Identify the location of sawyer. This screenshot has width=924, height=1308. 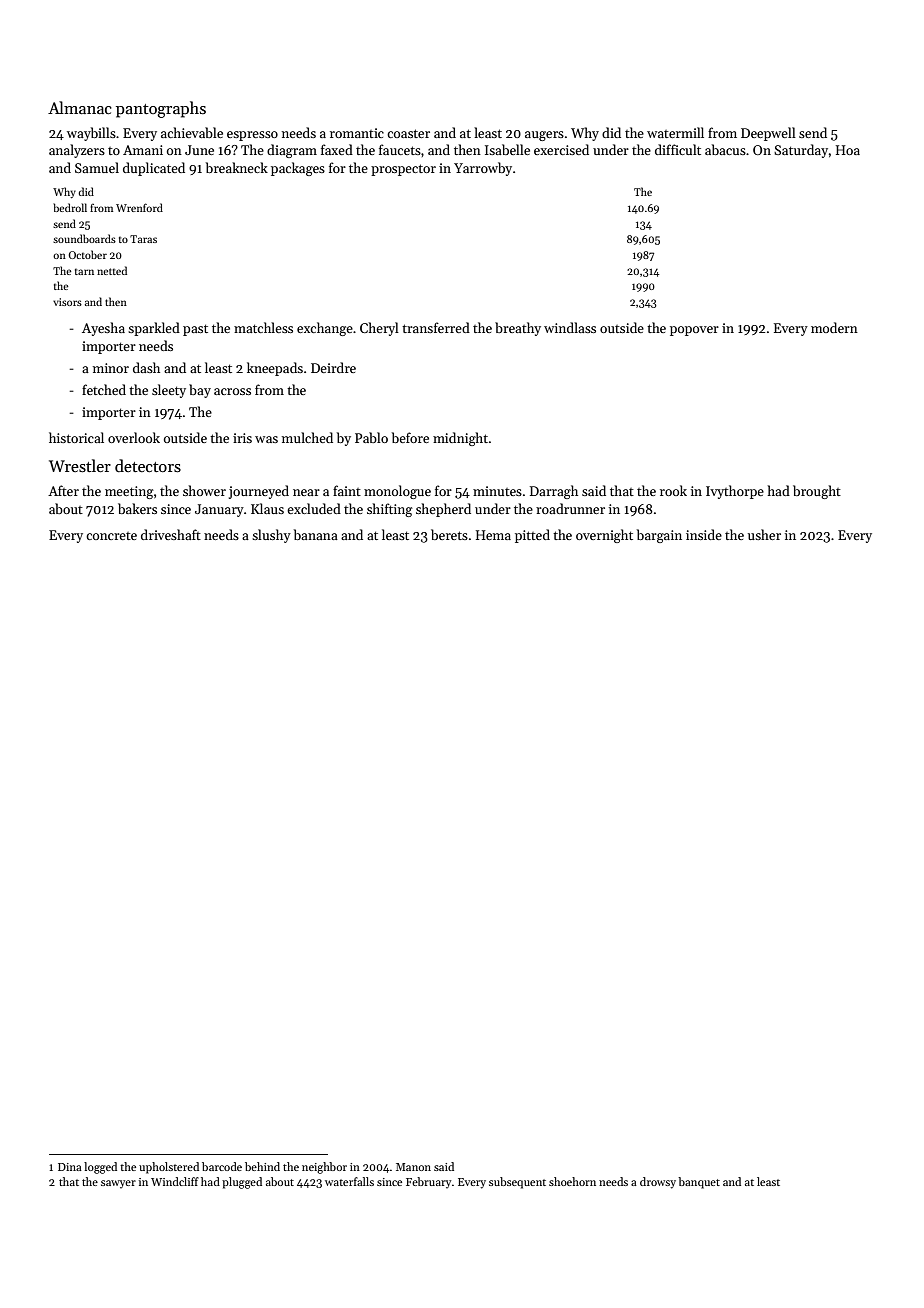
(118, 1184).
